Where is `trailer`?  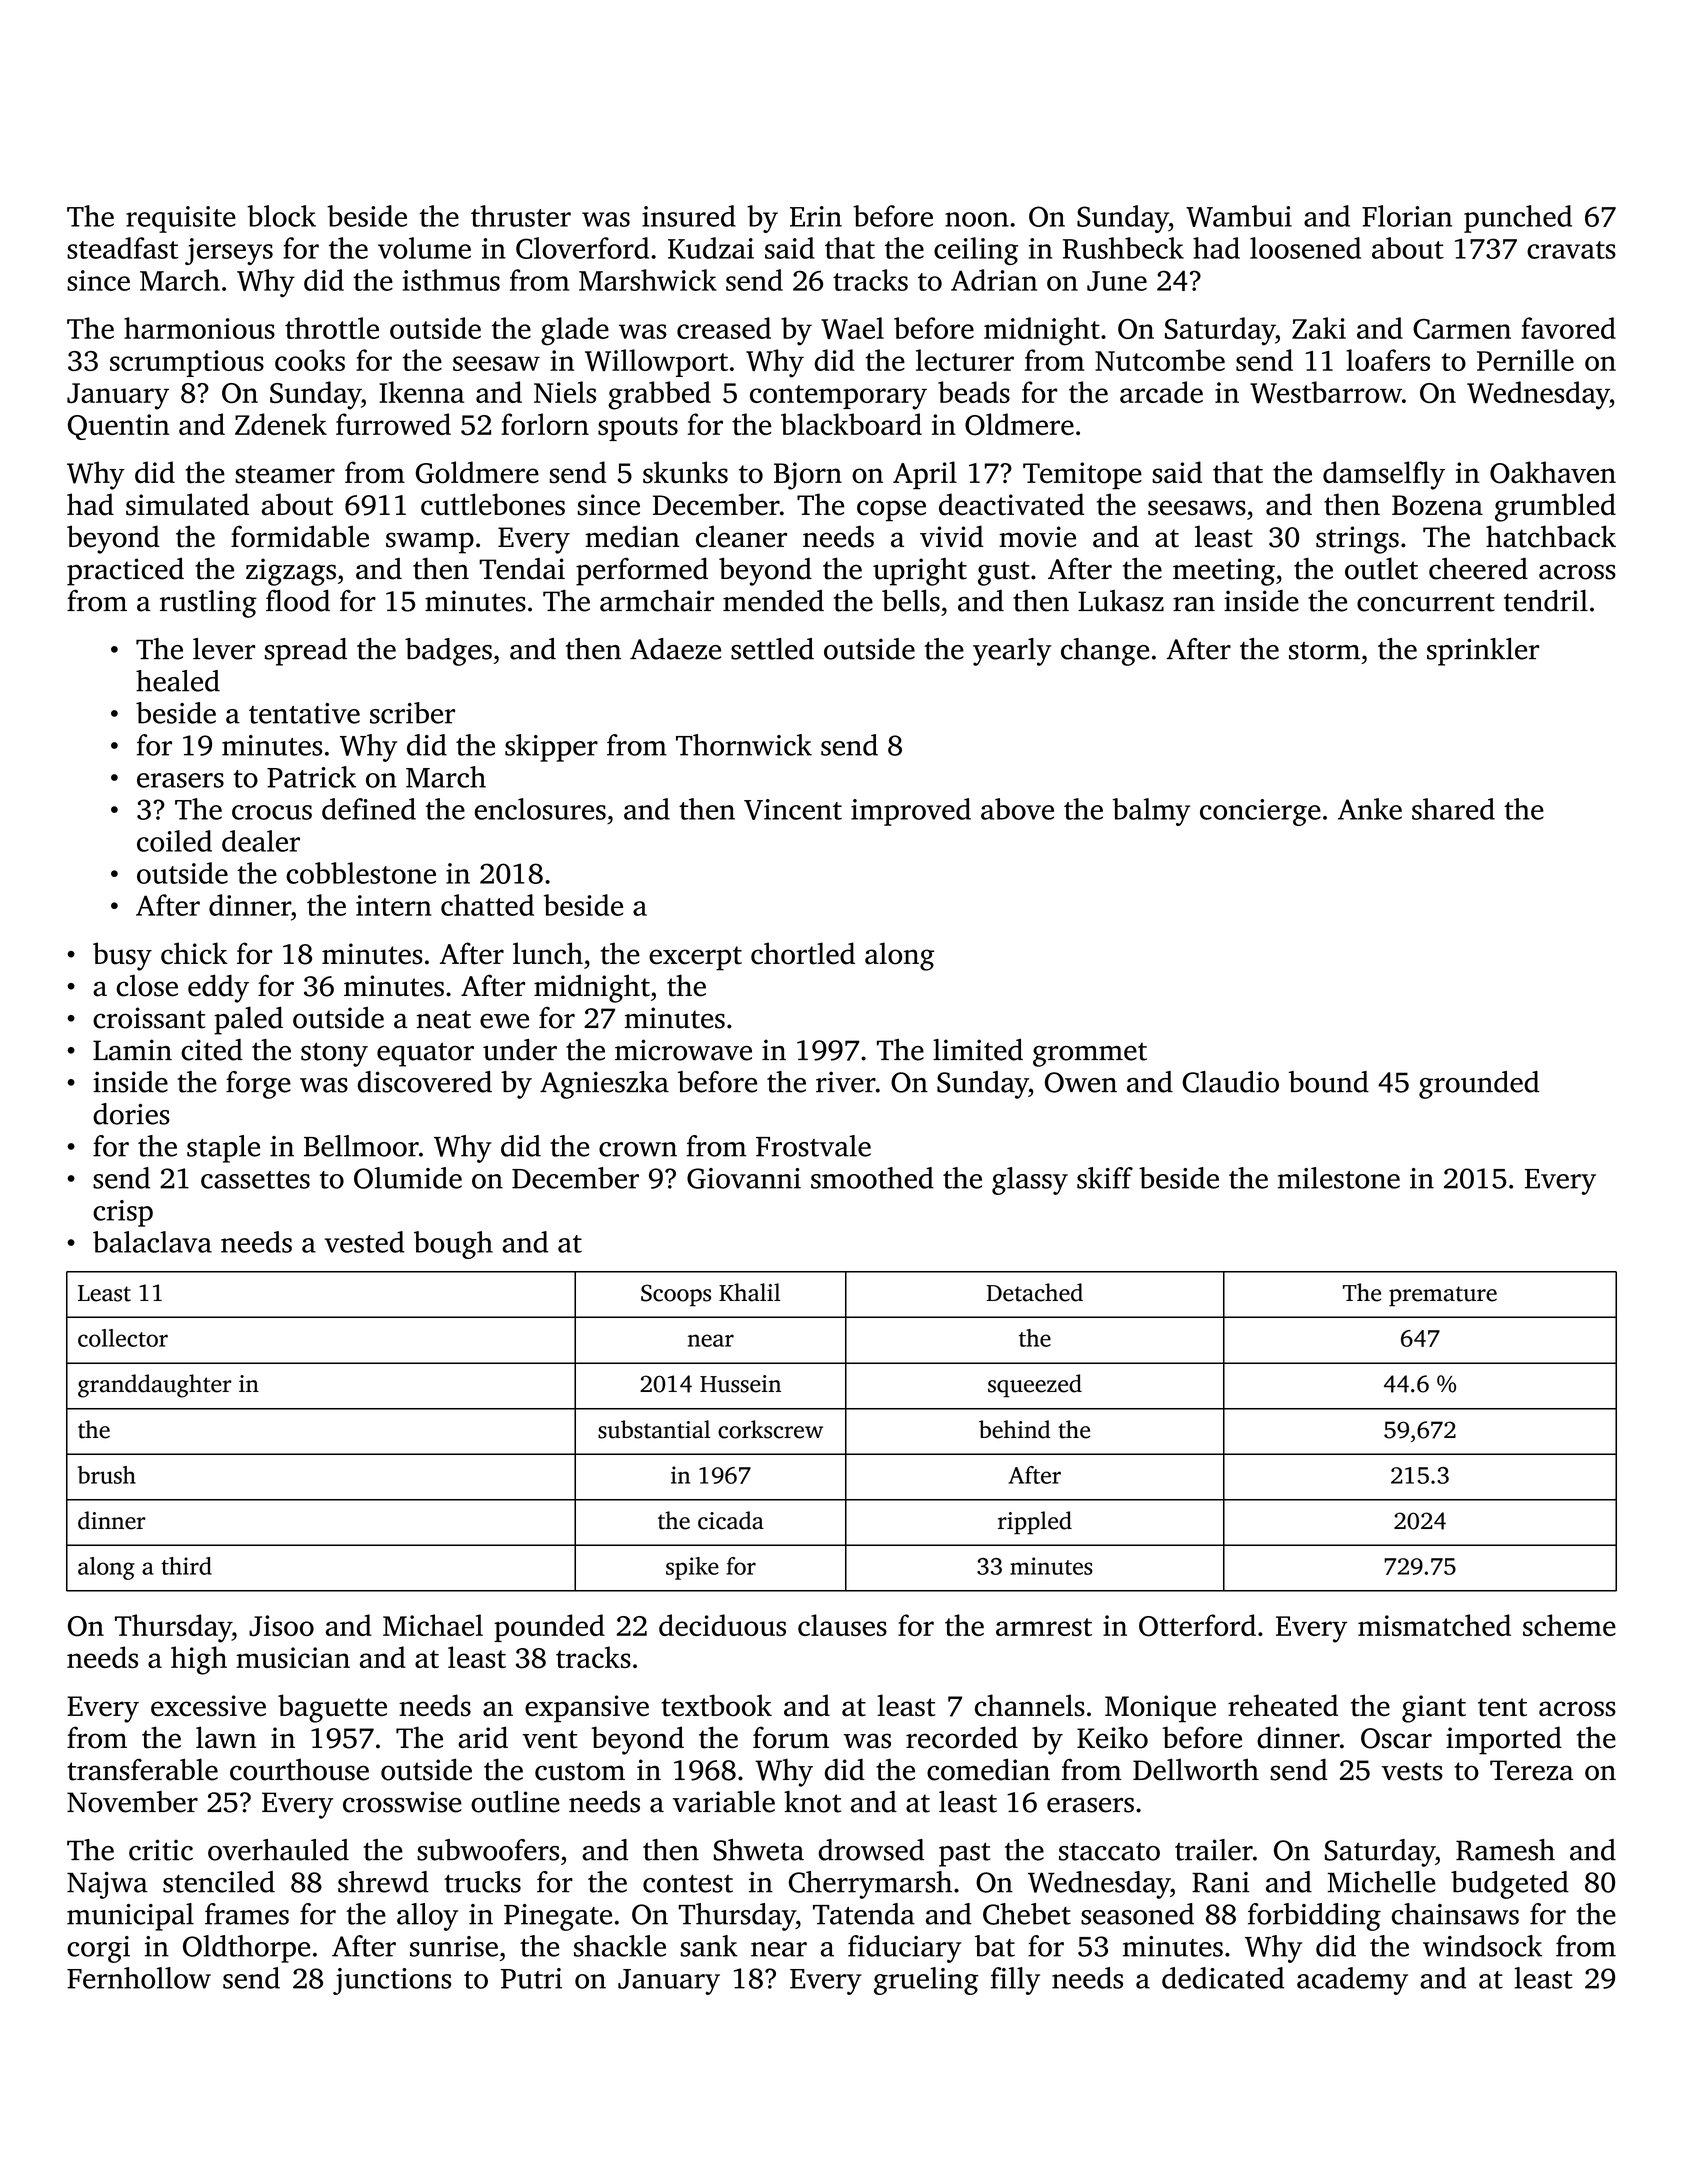 trailer is located at coordinates (1214, 1850).
